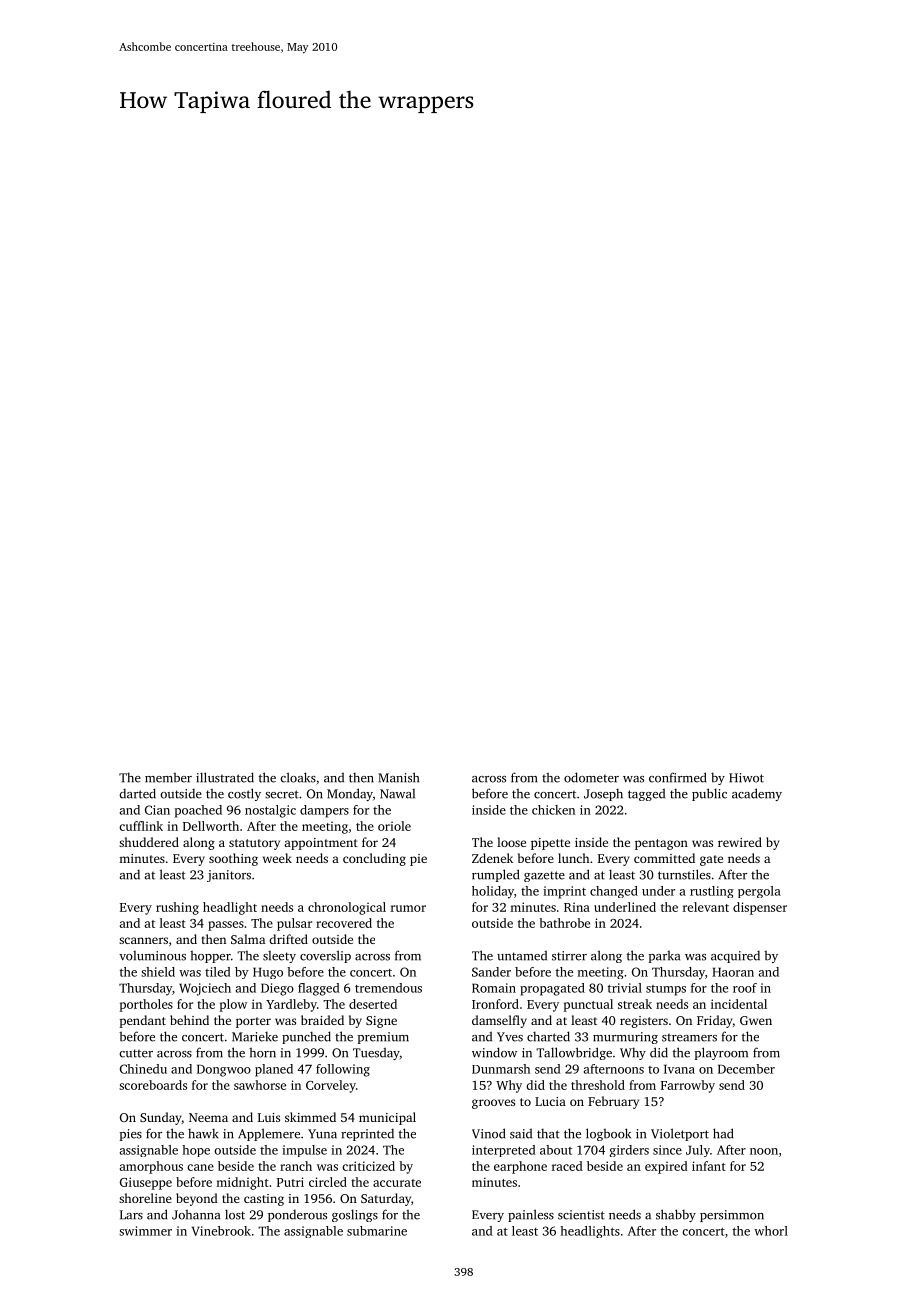  I want to click on painless, so click(531, 1215).
